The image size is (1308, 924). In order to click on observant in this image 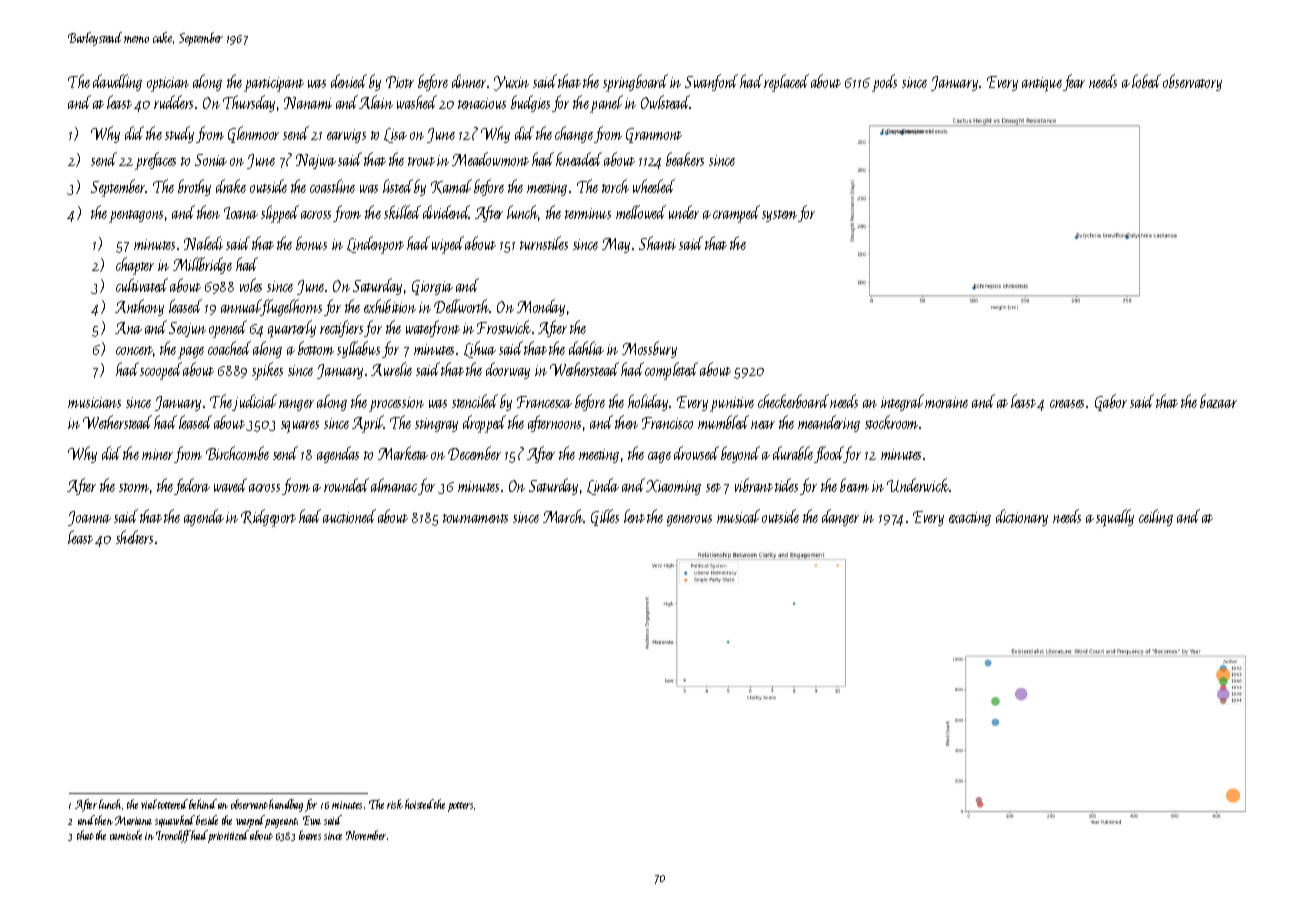, I will do `click(249, 804)`.
